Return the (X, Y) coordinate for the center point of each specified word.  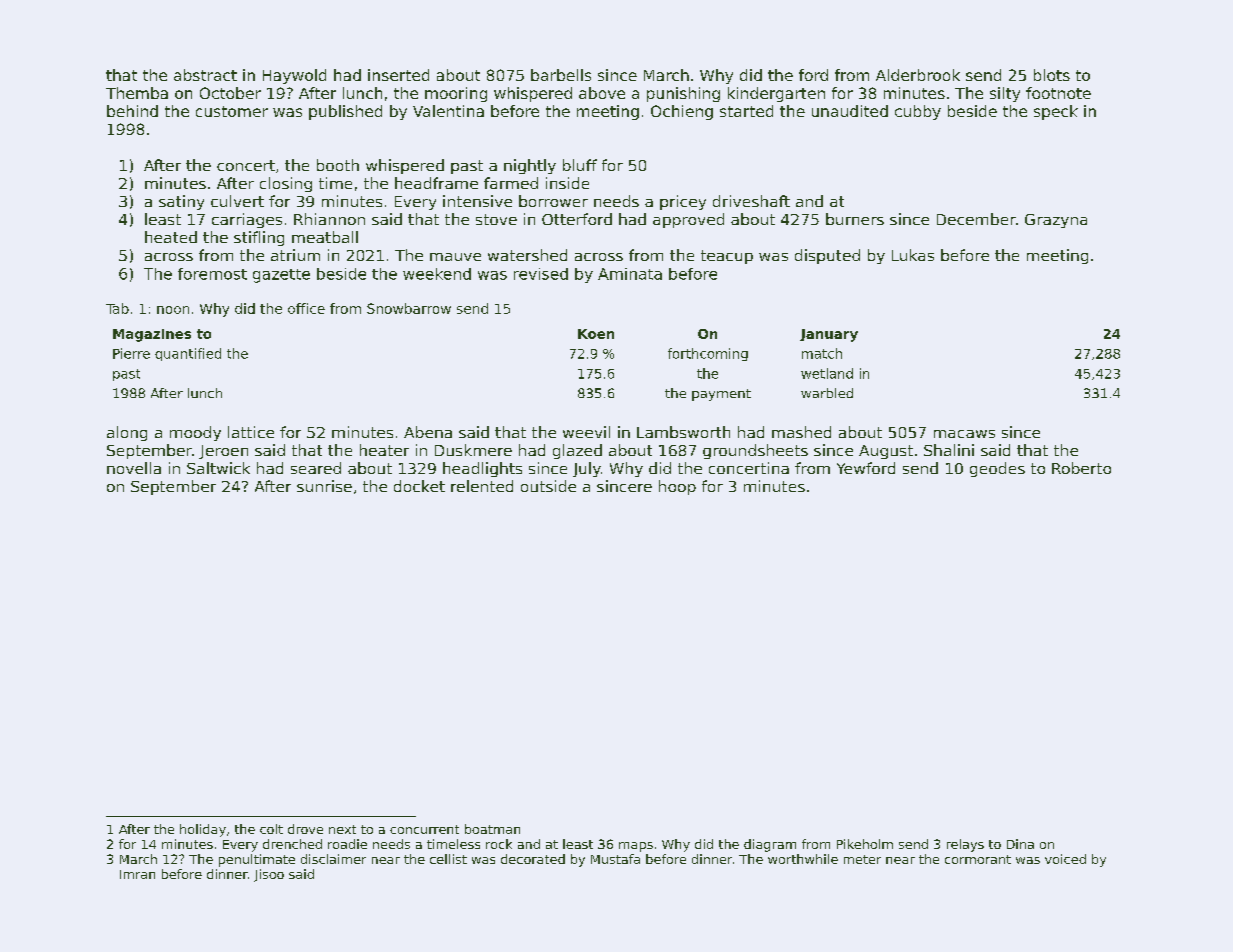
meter (862, 859)
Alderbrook (918, 75)
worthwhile (803, 859)
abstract (205, 75)
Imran (137, 874)
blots (1052, 75)
